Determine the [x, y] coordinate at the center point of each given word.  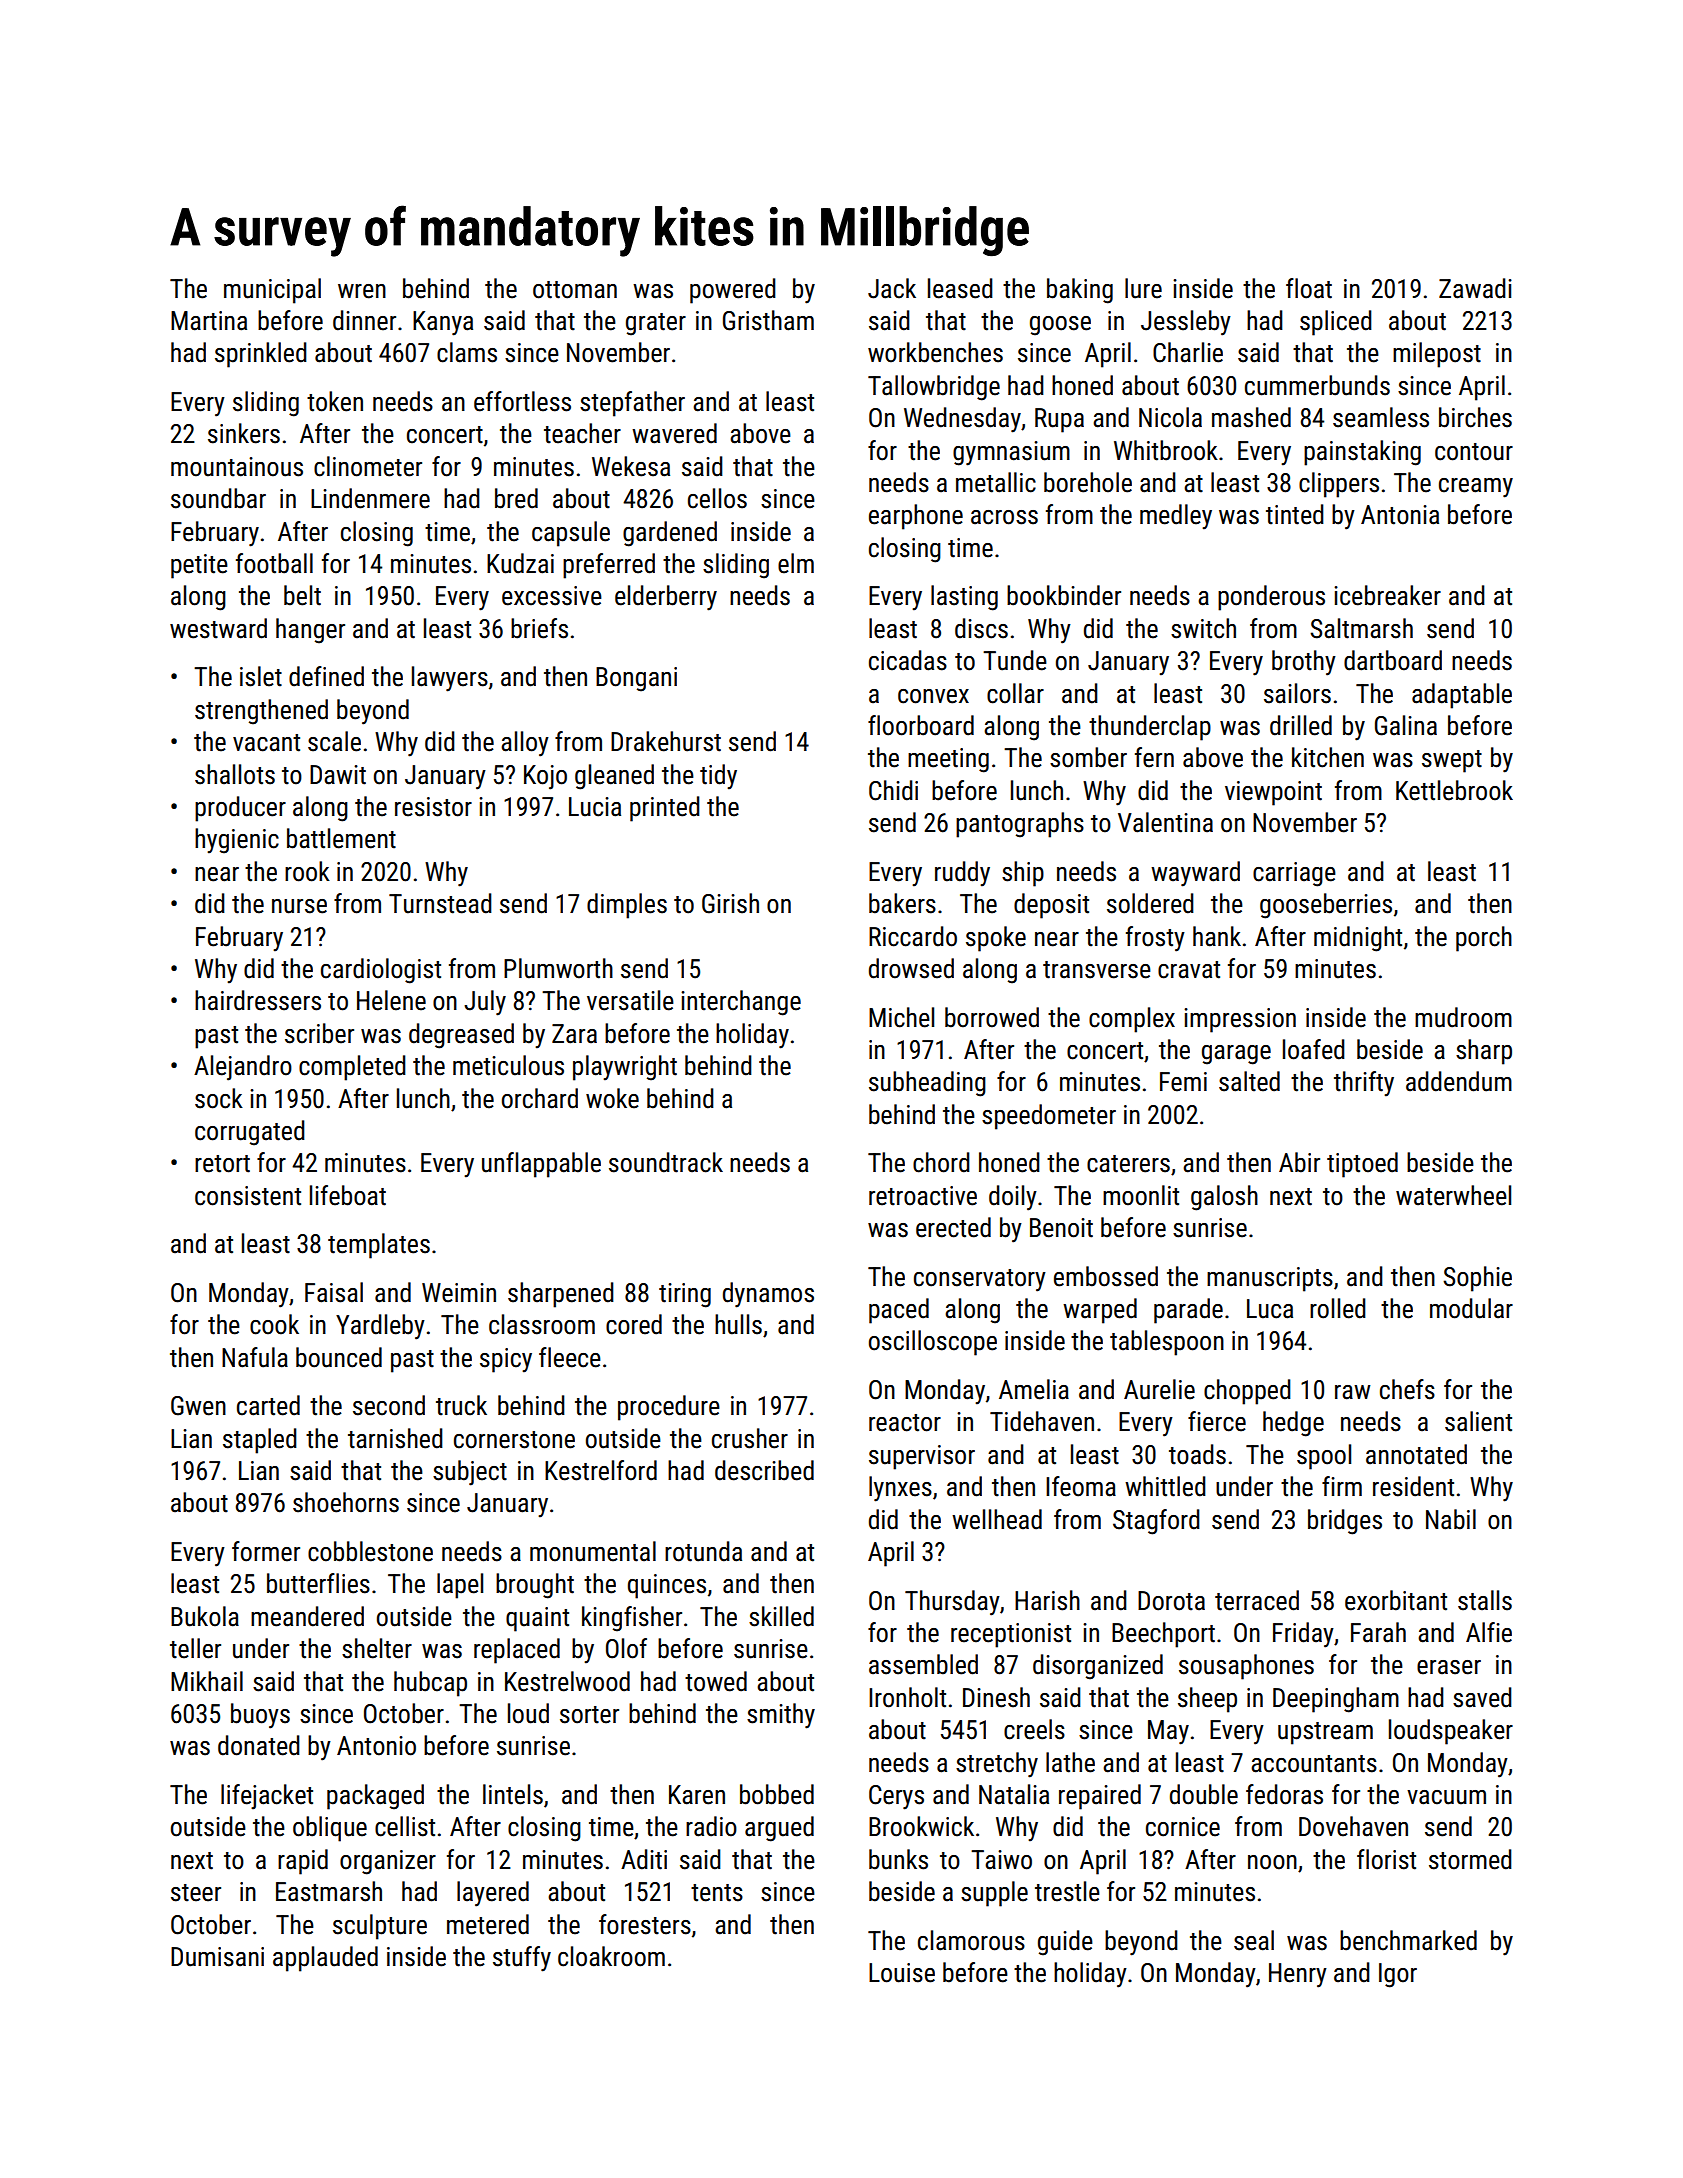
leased [960, 288]
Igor [1398, 1975]
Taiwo [1001, 1860]
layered [493, 1894]
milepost [1437, 355]
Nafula [255, 1357]
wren [362, 291]
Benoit [1061, 1228]
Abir [1299, 1162]
